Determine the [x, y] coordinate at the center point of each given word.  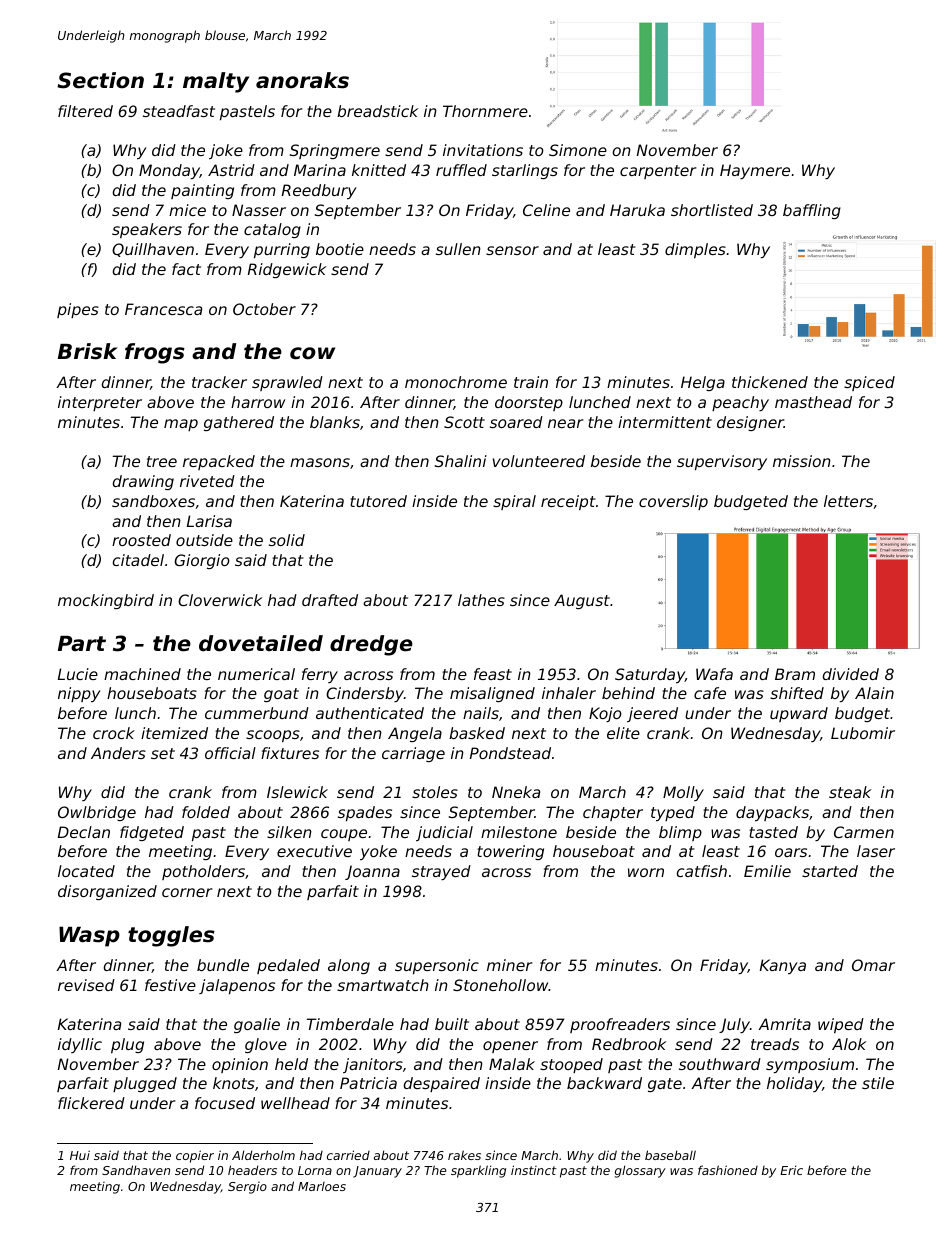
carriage [413, 754]
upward [799, 714]
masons [320, 462]
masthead [813, 402]
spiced [869, 383]
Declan [84, 832]
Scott [464, 422]
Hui [80, 1155]
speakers [147, 230]
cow [312, 353]
